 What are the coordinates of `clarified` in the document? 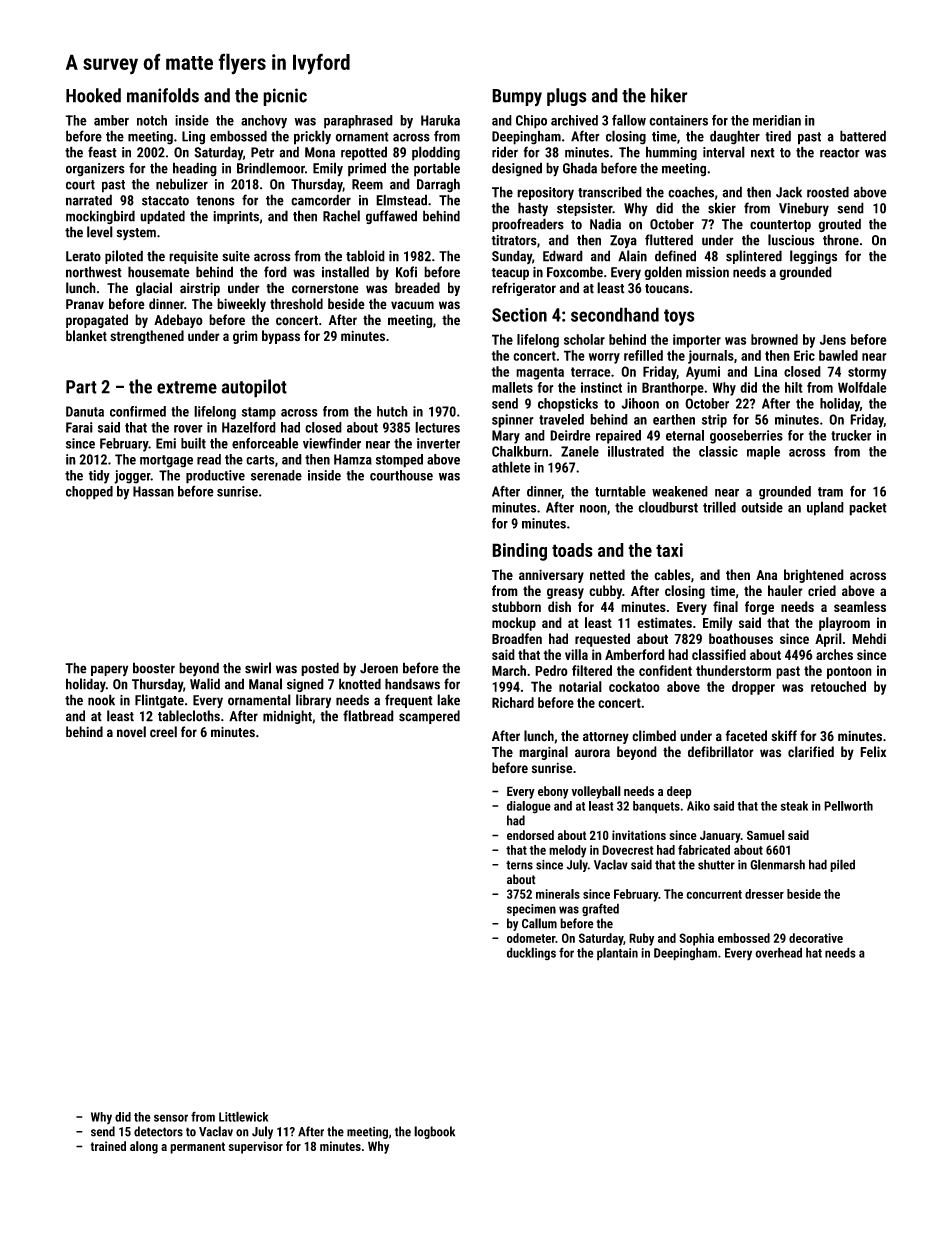 It's located at (811, 752).
